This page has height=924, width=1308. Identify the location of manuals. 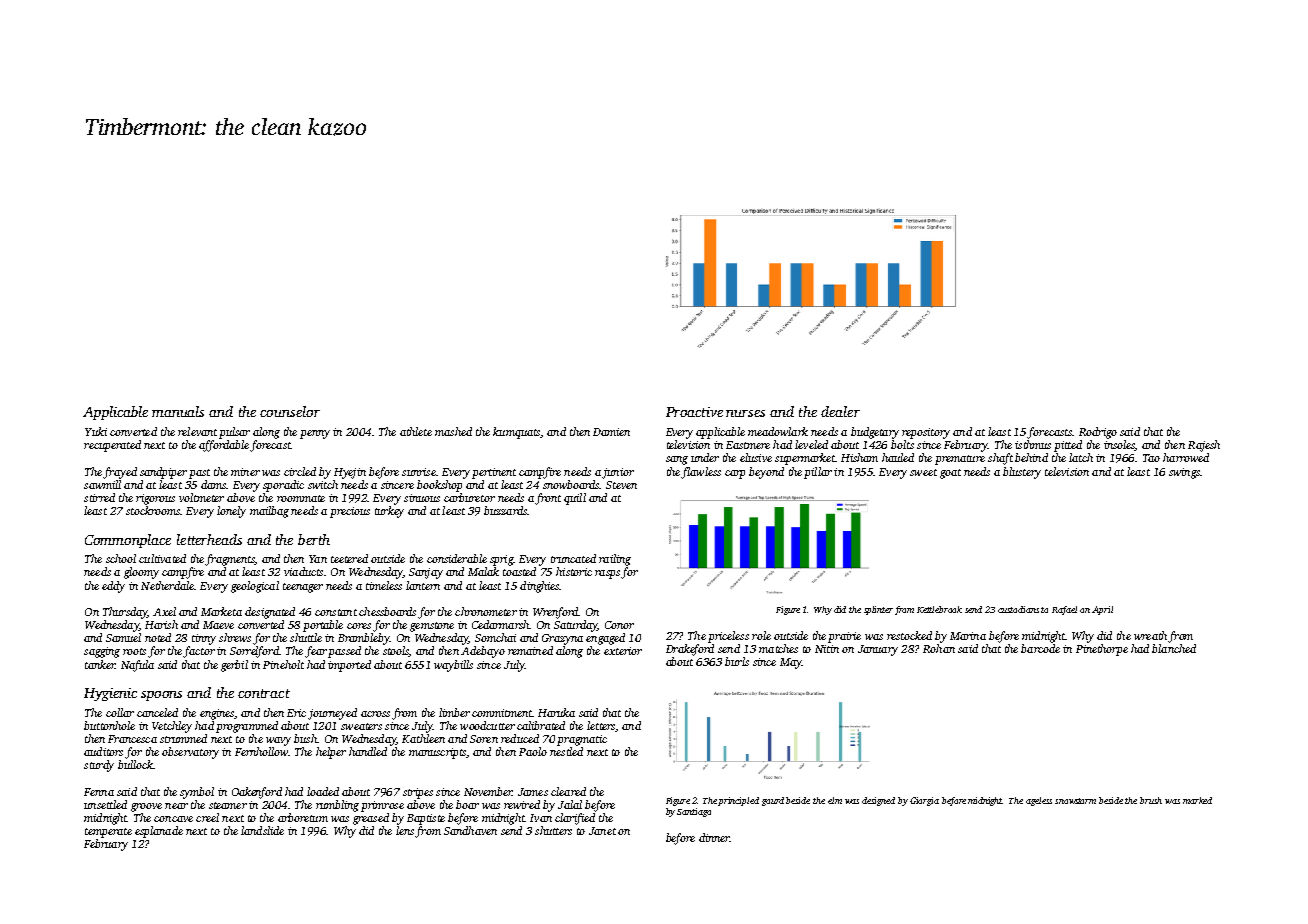
(178, 411).
